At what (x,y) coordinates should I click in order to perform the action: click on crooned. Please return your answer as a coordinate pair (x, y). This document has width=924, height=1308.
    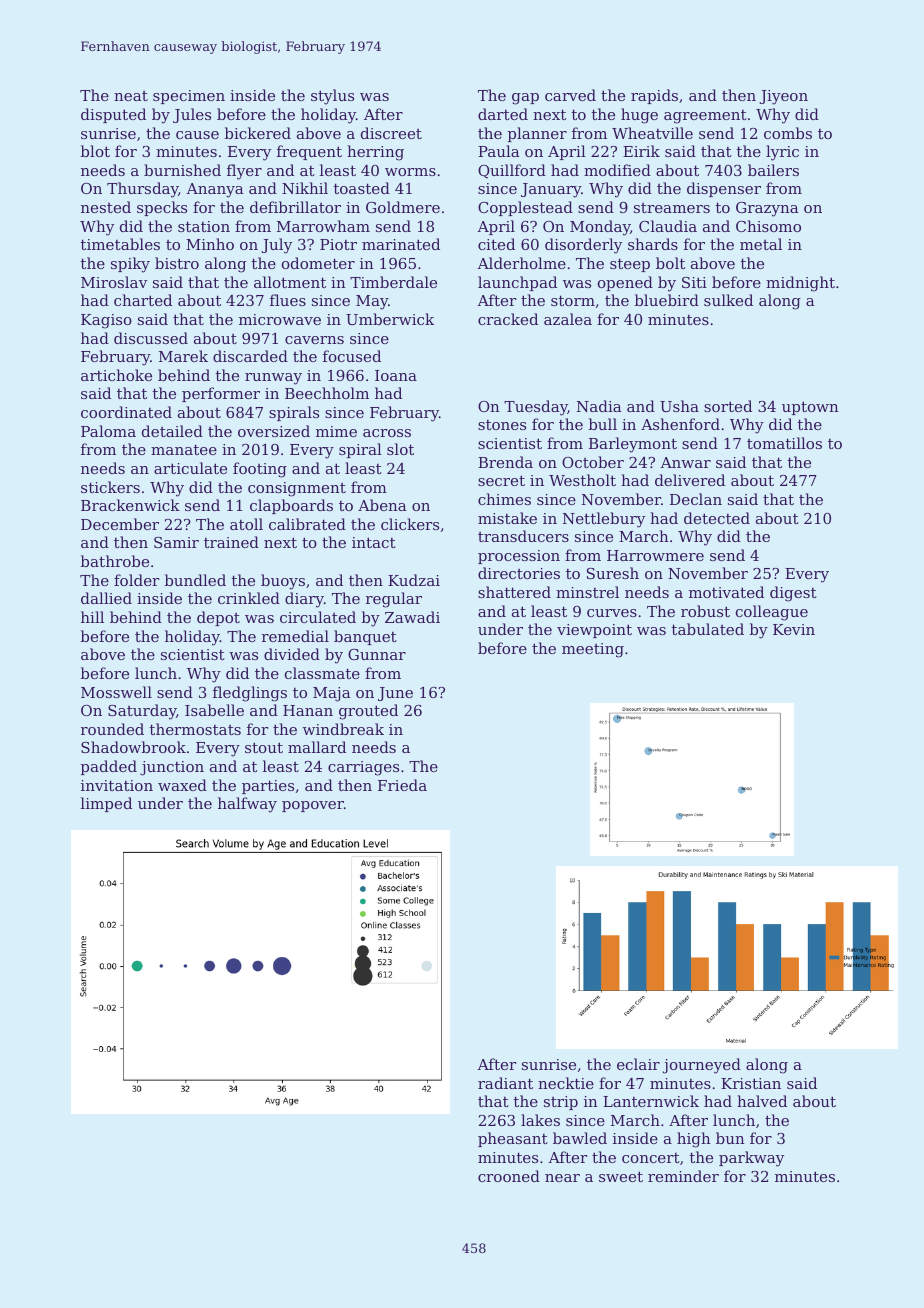
    Looking at the image, I should click on (509, 1176).
